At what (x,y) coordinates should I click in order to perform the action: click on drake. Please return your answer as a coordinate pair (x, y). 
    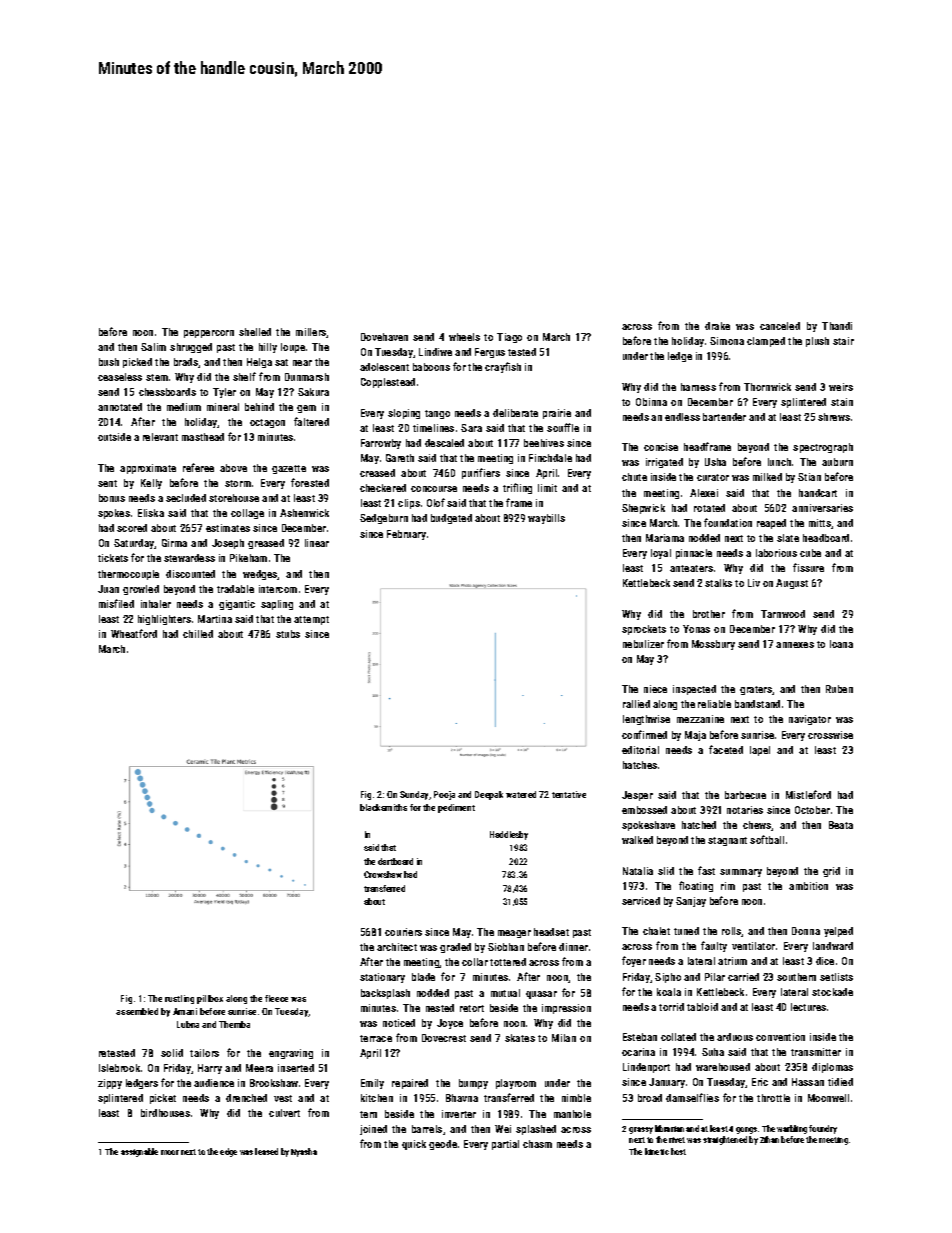
    Looking at the image, I should click on (717, 326).
